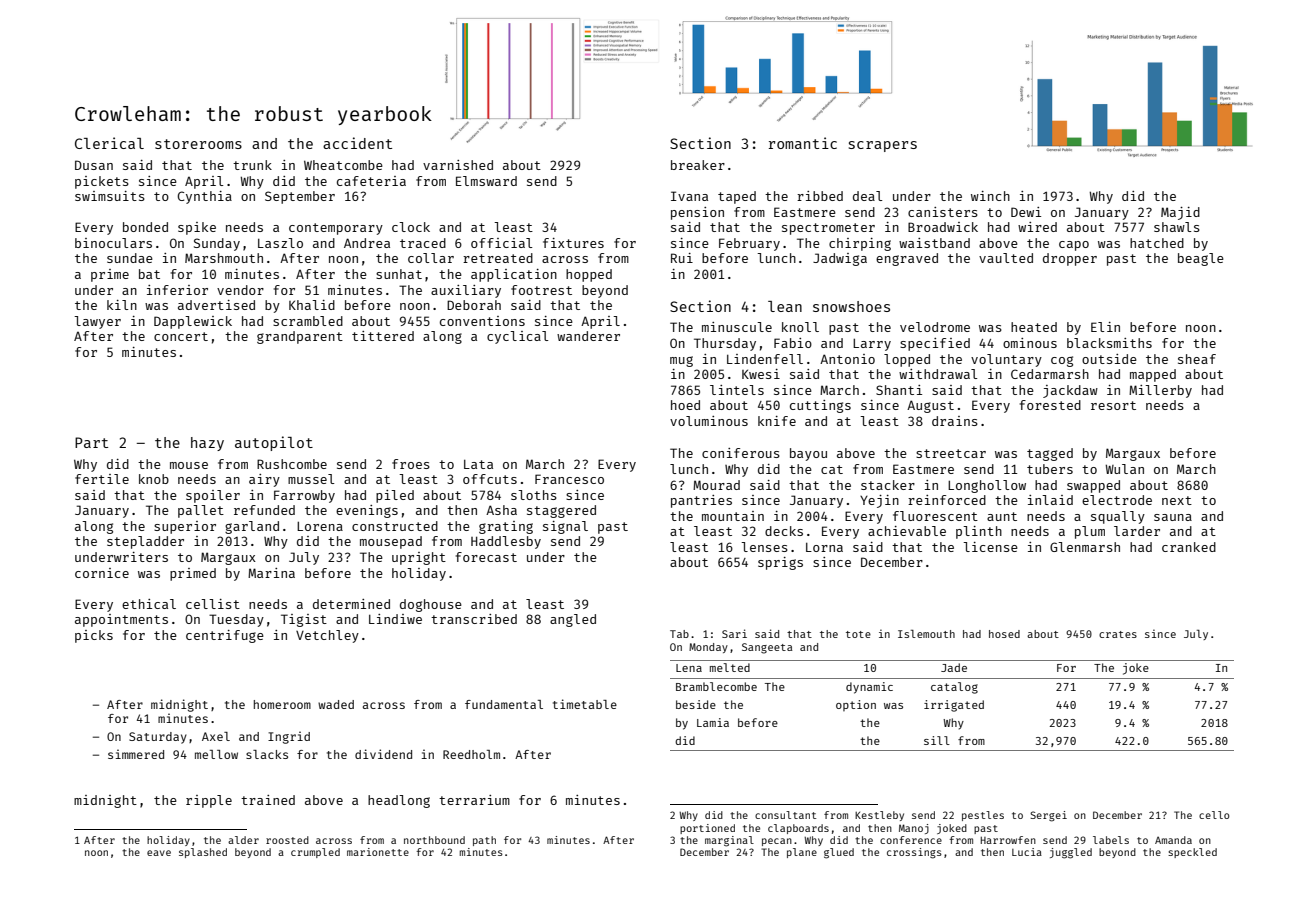 This screenshot has width=1308, height=924. Describe the element at coordinates (243, 840) in the screenshot. I see `alder` at that location.
